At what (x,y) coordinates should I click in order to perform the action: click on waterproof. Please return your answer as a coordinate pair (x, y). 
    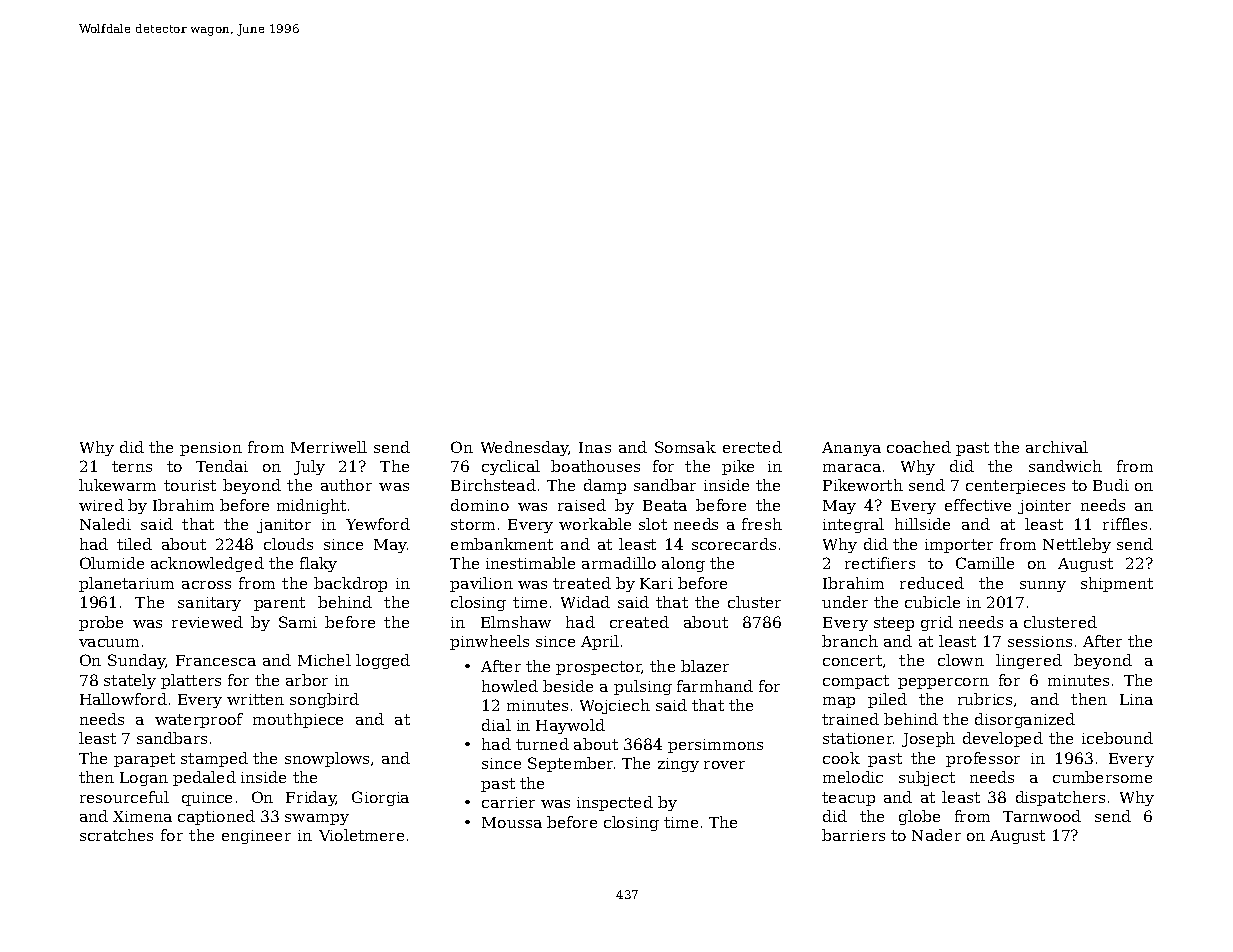
    Looking at the image, I should click on (199, 720).
